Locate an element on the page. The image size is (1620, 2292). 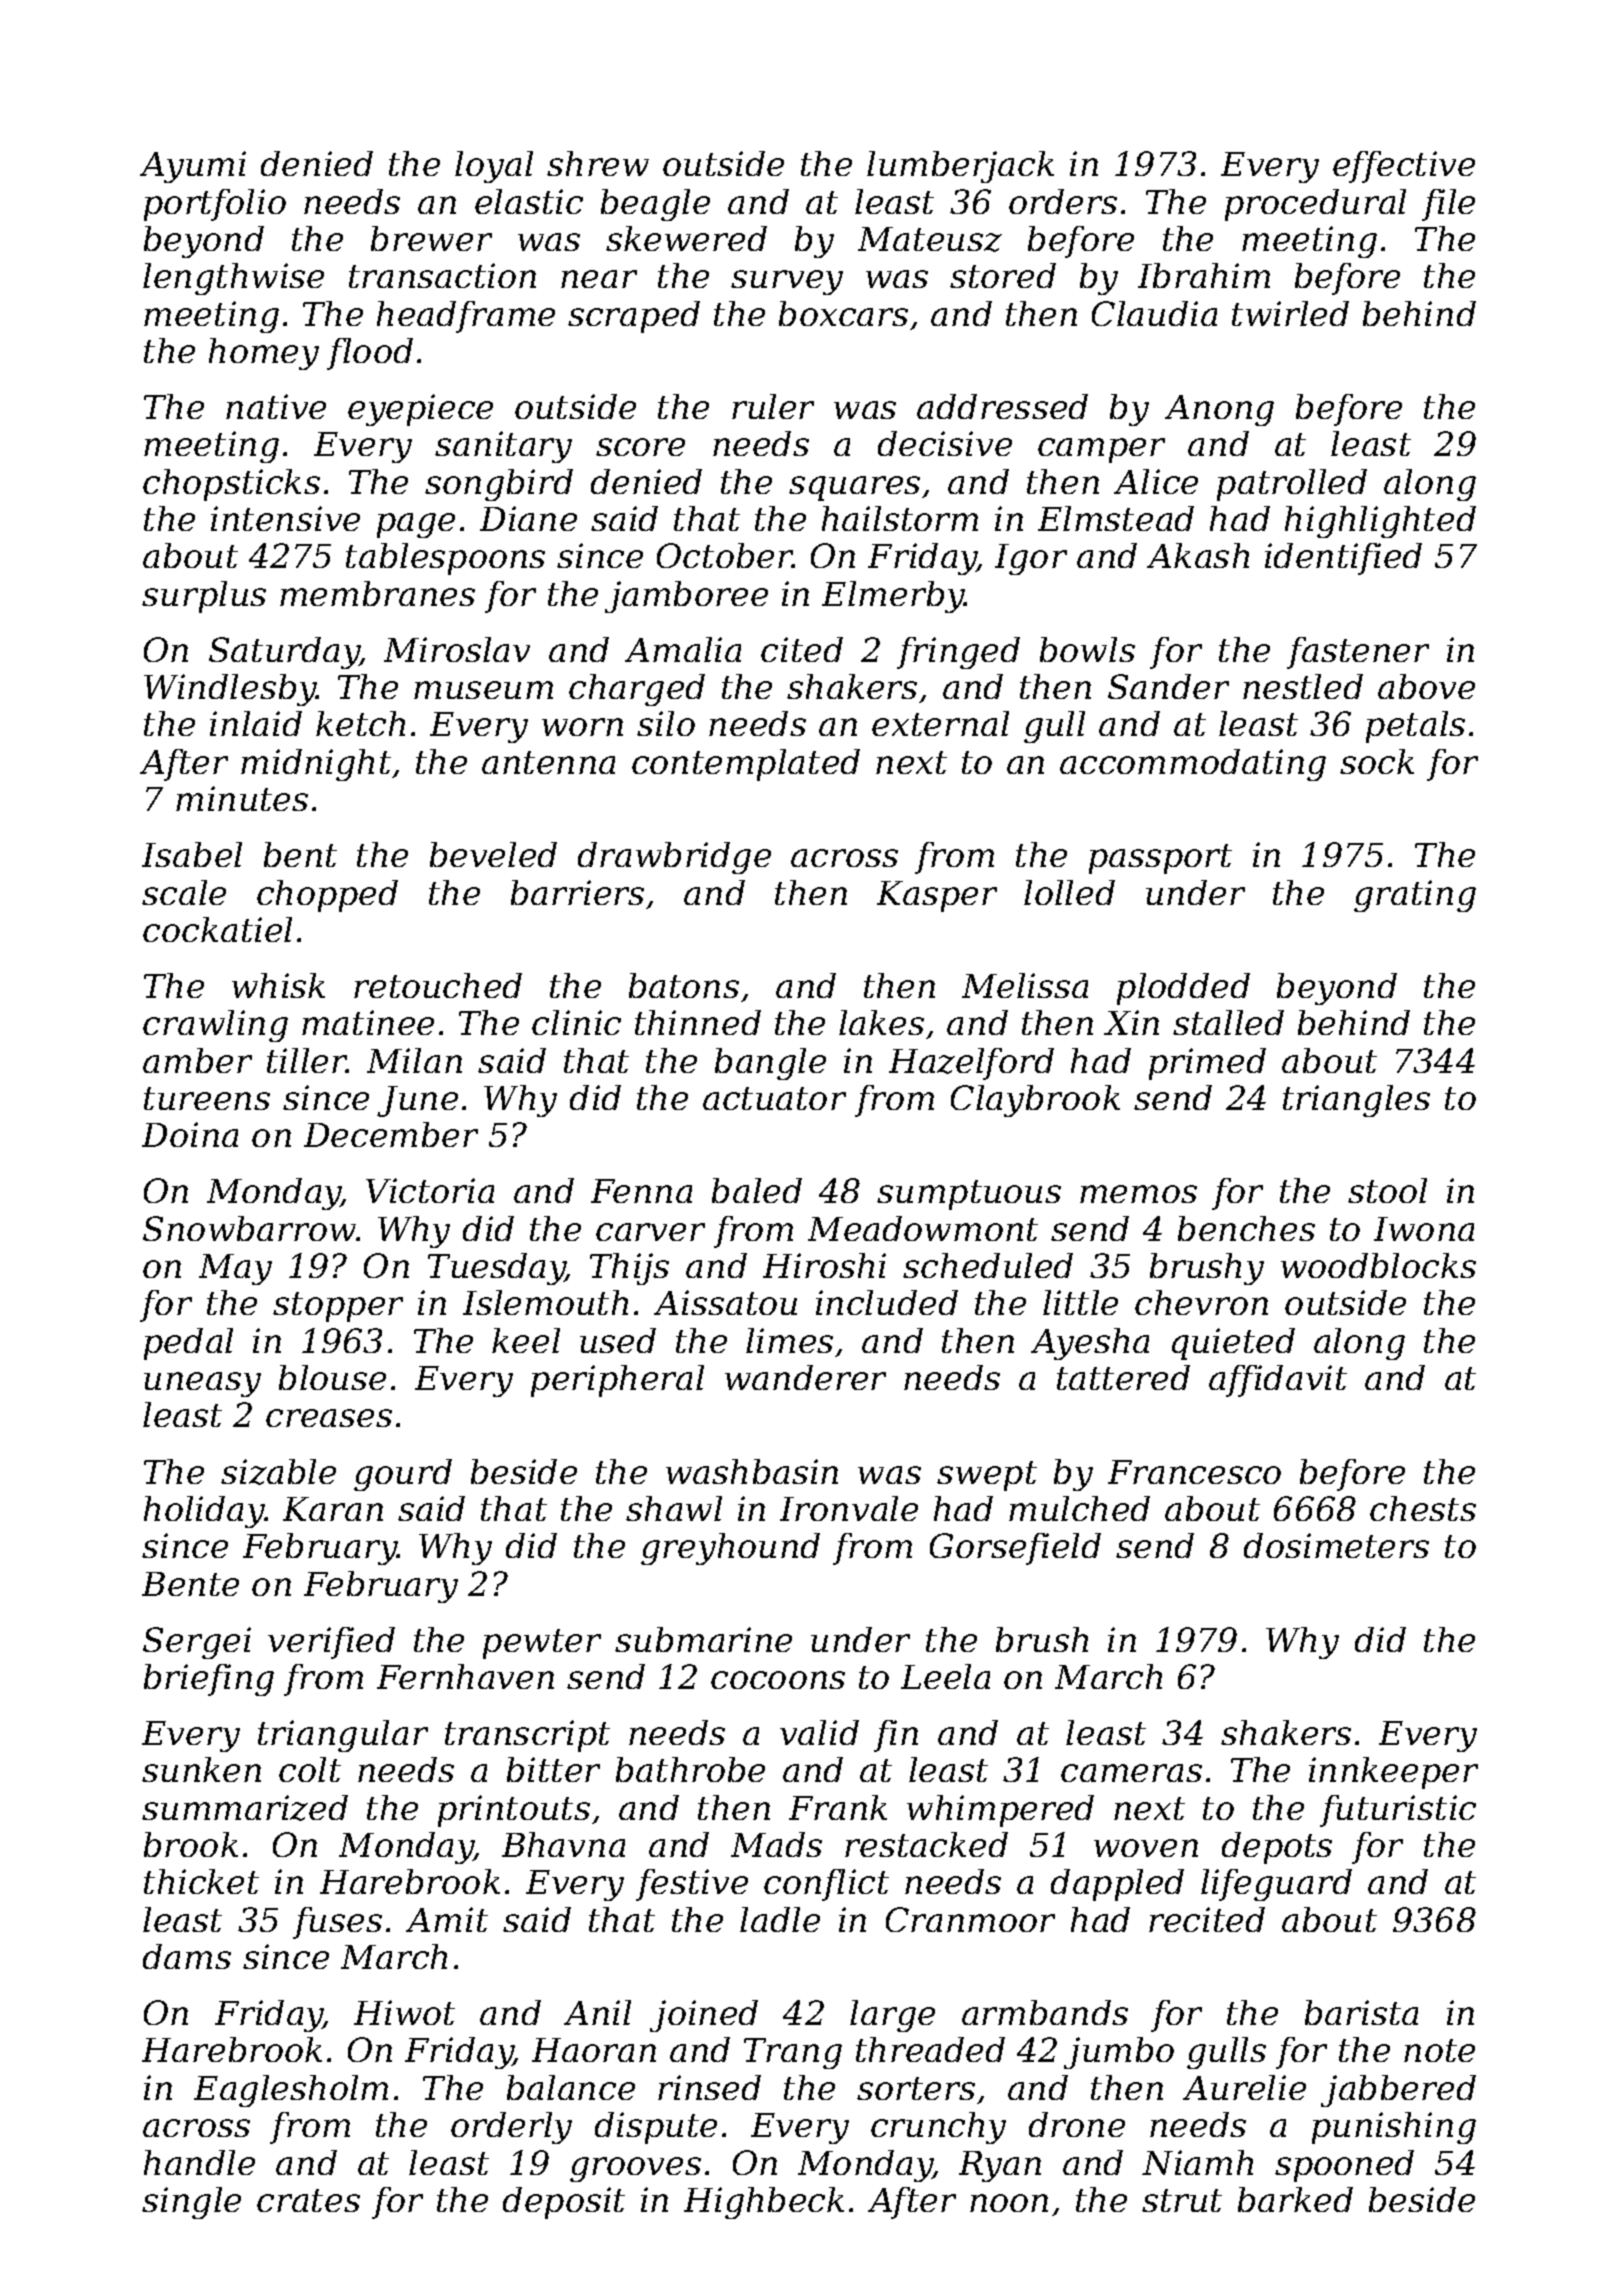
Francesco is located at coordinates (1194, 1472).
